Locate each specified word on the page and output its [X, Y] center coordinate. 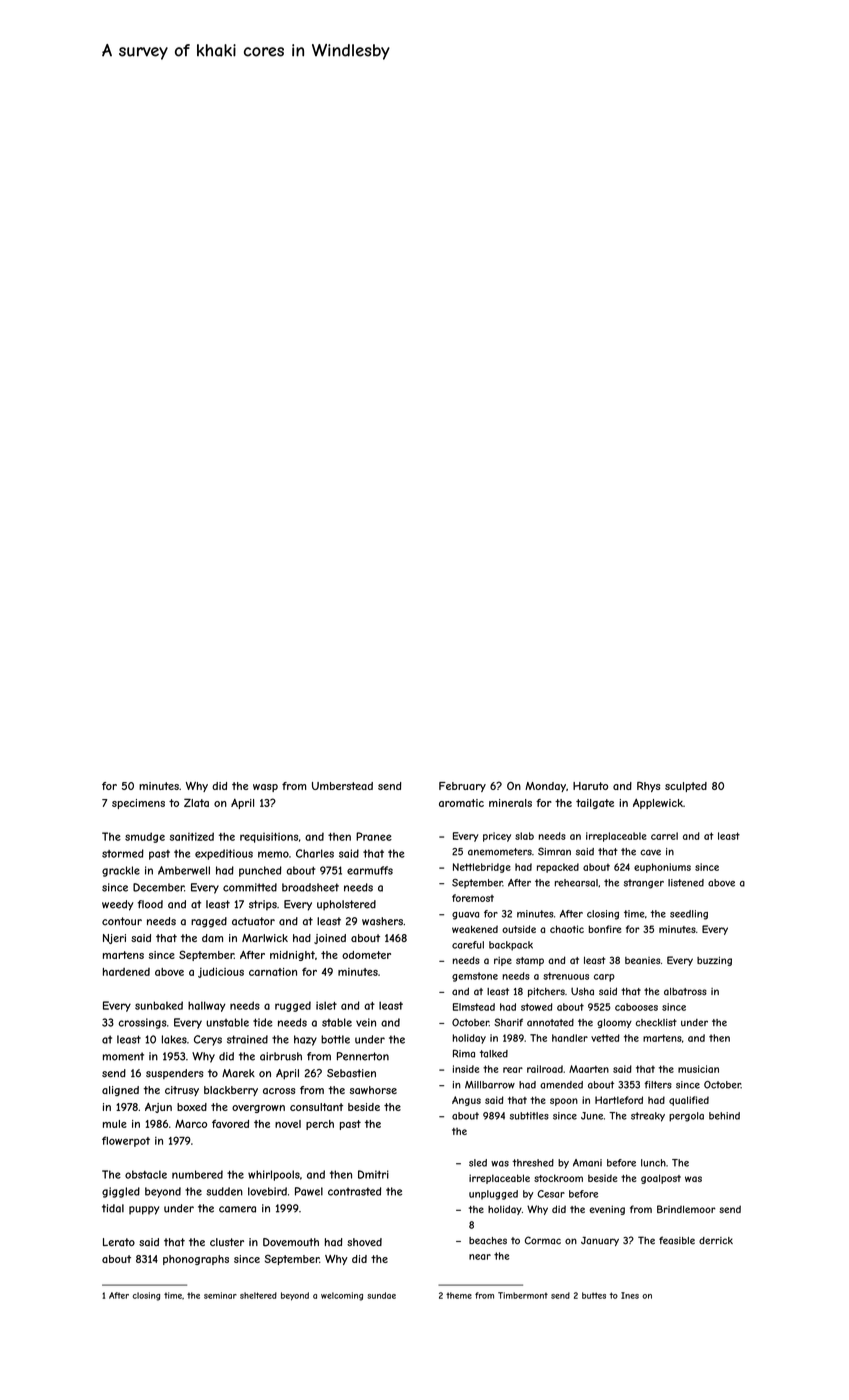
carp [604, 978]
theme [459, 1295]
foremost [473, 898]
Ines [630, 1295]
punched [260, 871]
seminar [220, 1295]
